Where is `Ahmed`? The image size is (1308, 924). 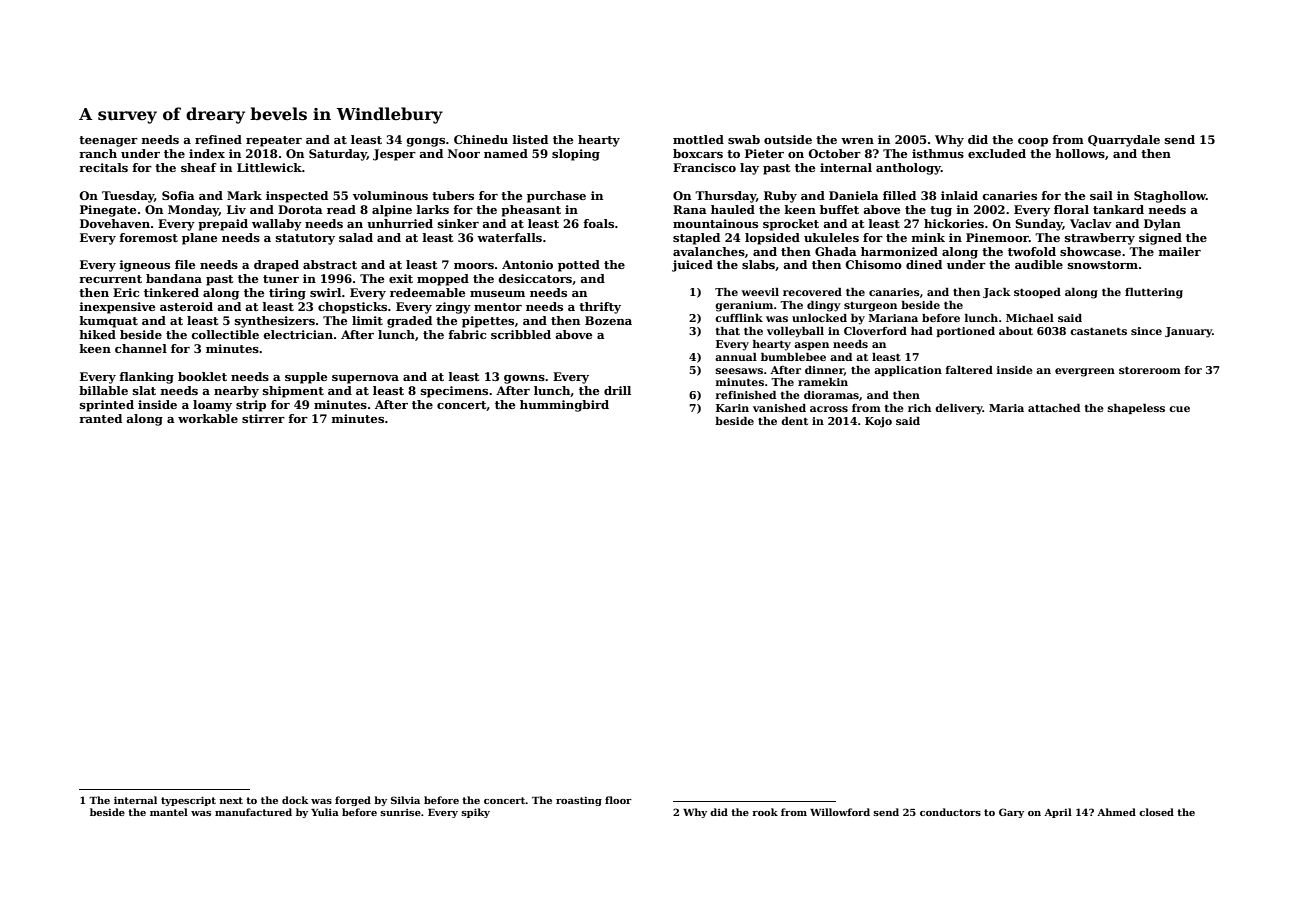 Ahmed is located at coordinates (1116, 812).
